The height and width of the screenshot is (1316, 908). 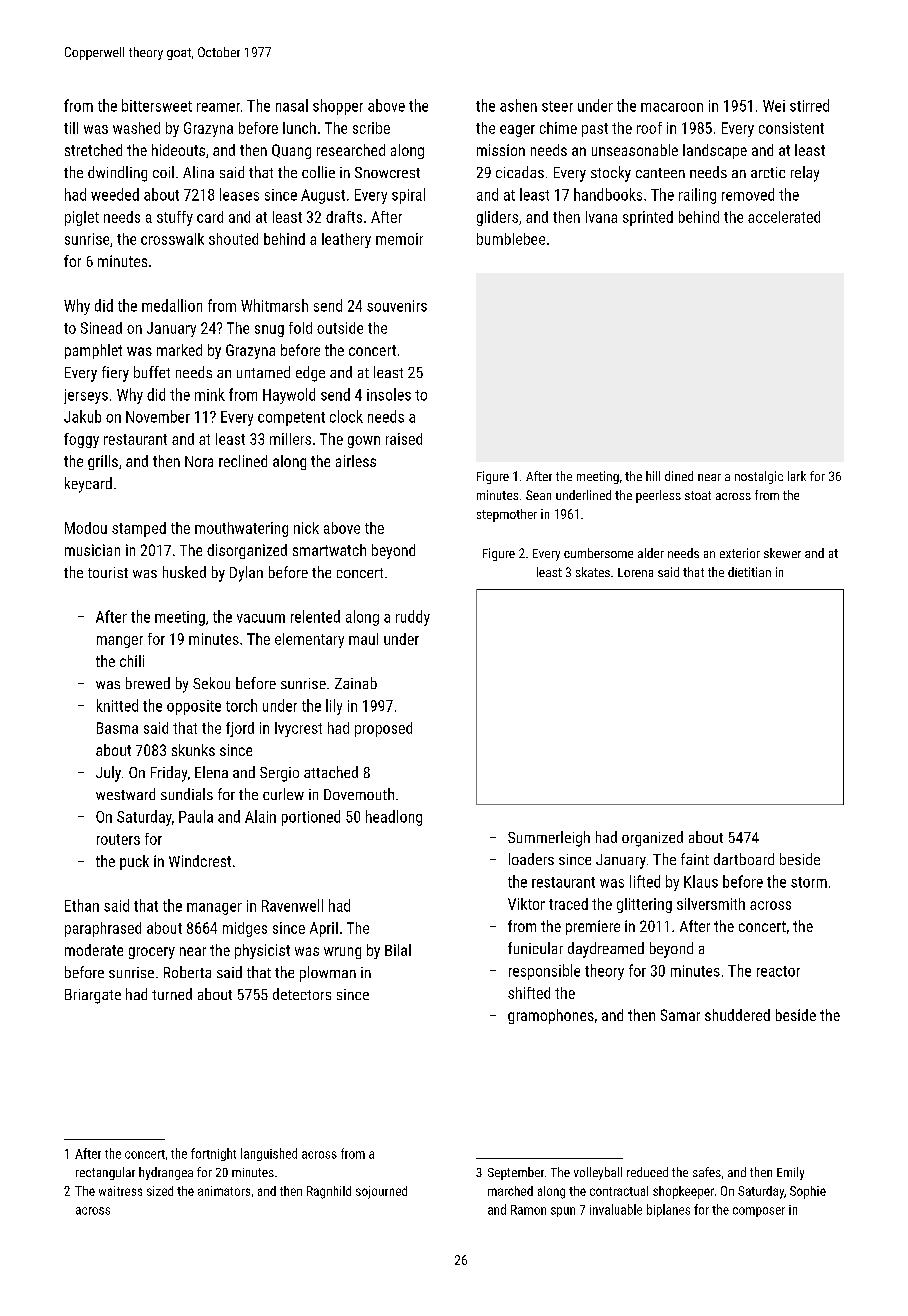 I want to click on macaroon, so click(x=672, y=107).
